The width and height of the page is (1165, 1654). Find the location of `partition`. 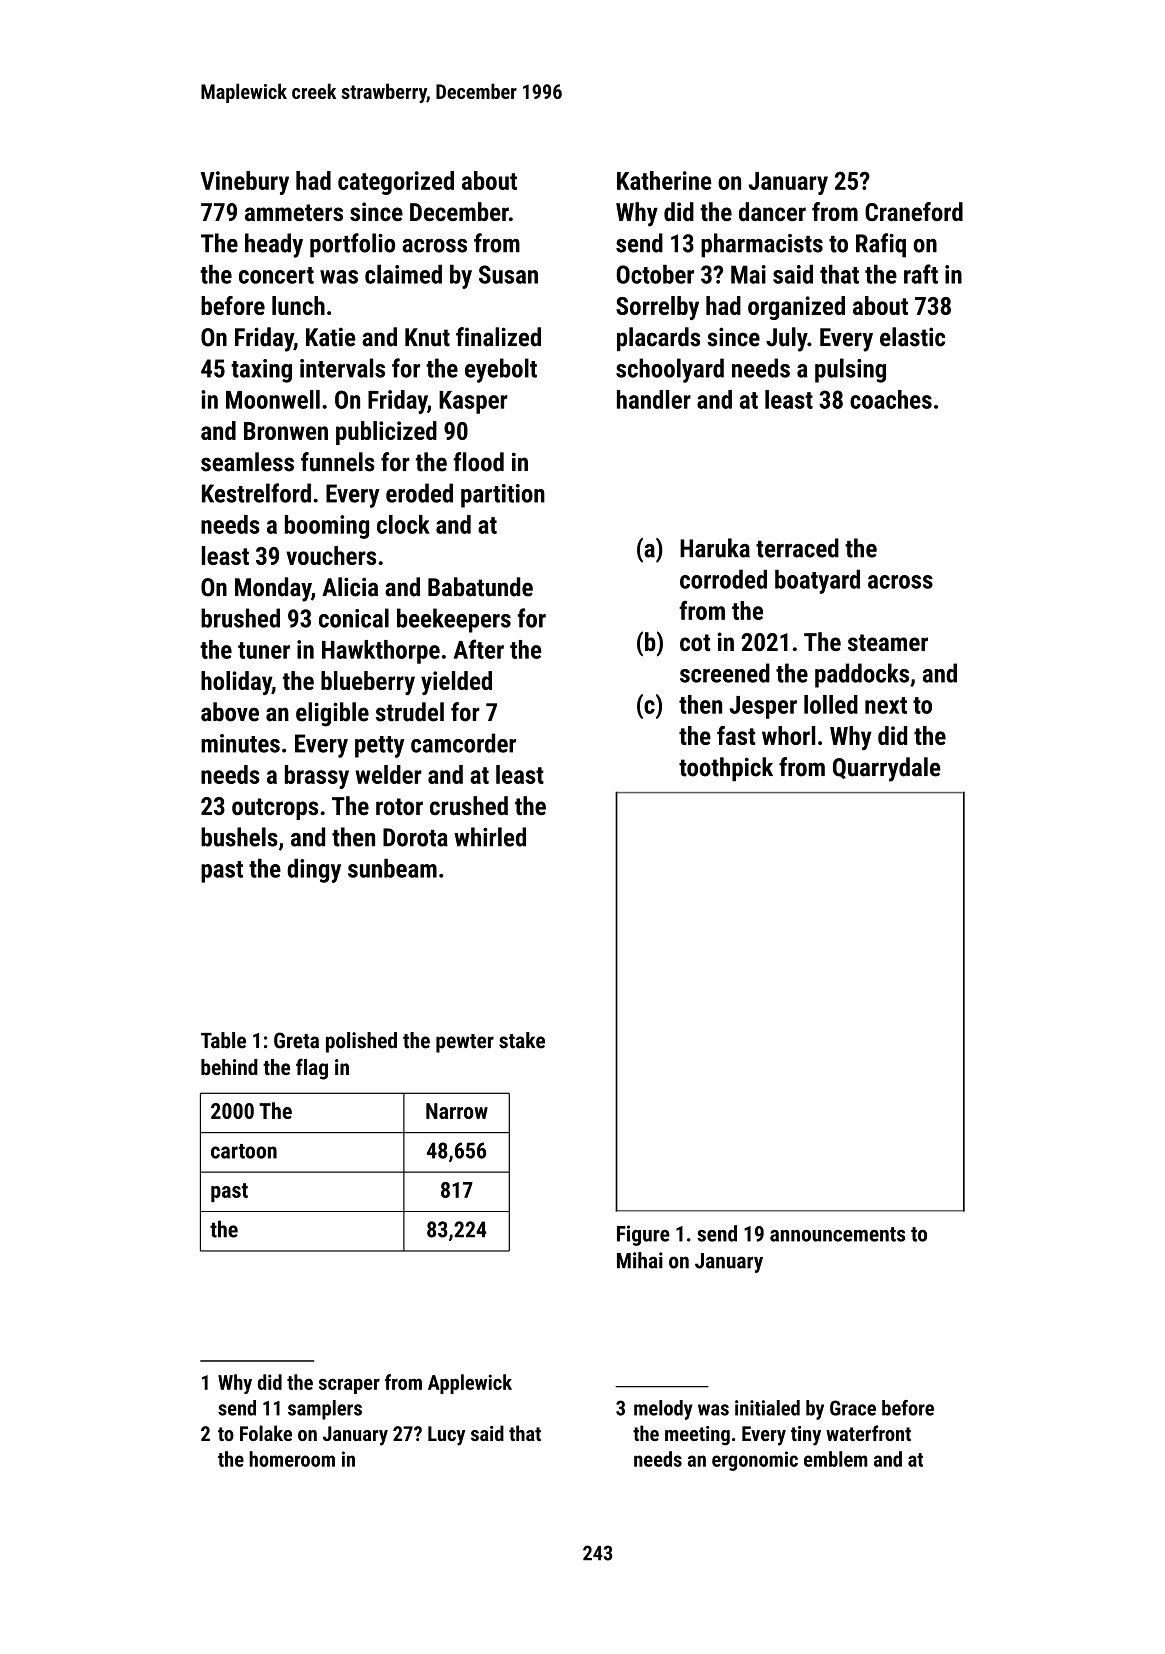

partition is located at coordinates (503, 496).
